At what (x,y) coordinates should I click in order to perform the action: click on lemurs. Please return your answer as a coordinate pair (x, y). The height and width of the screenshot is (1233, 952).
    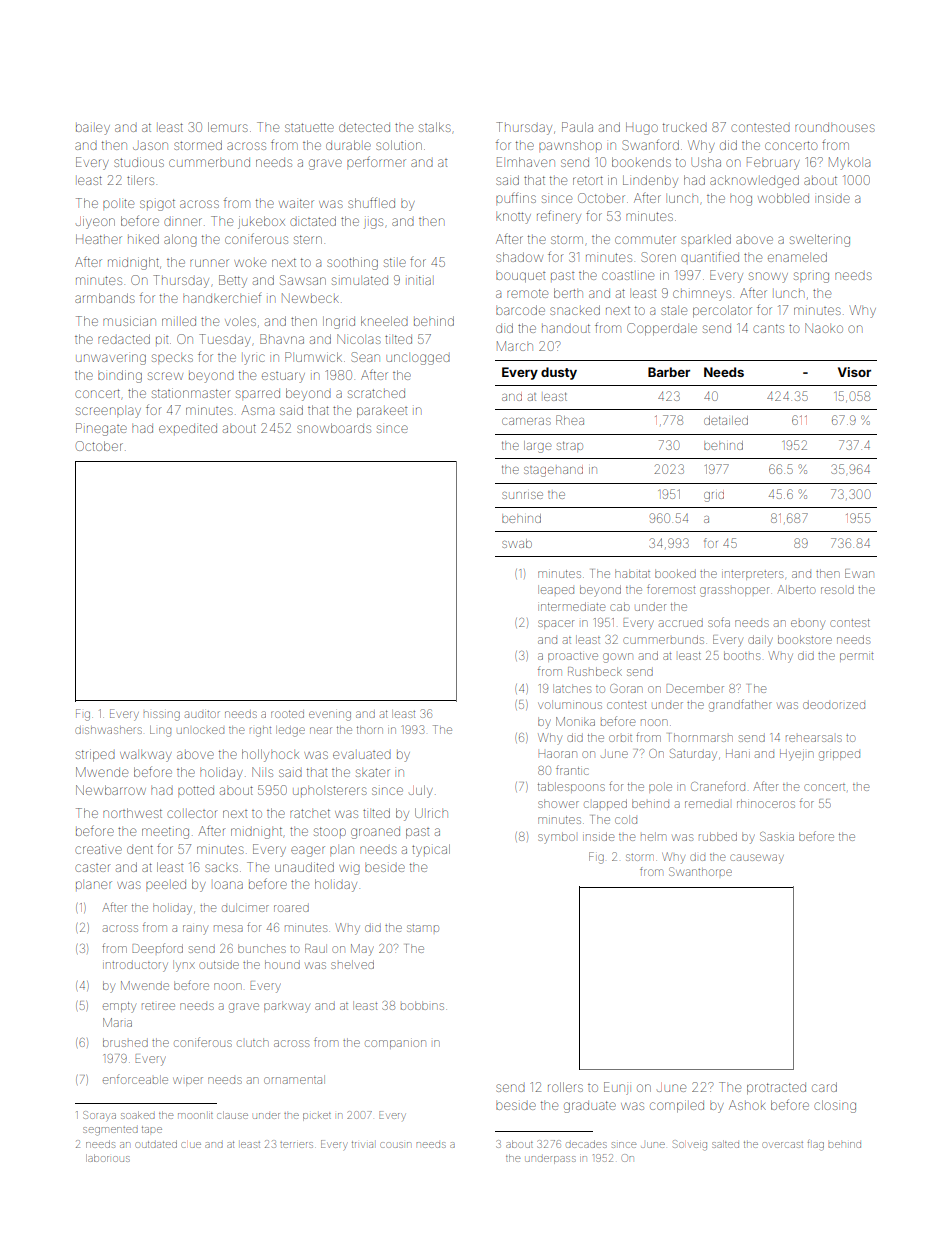
    Looking at the image, I should click on (228, 127).
